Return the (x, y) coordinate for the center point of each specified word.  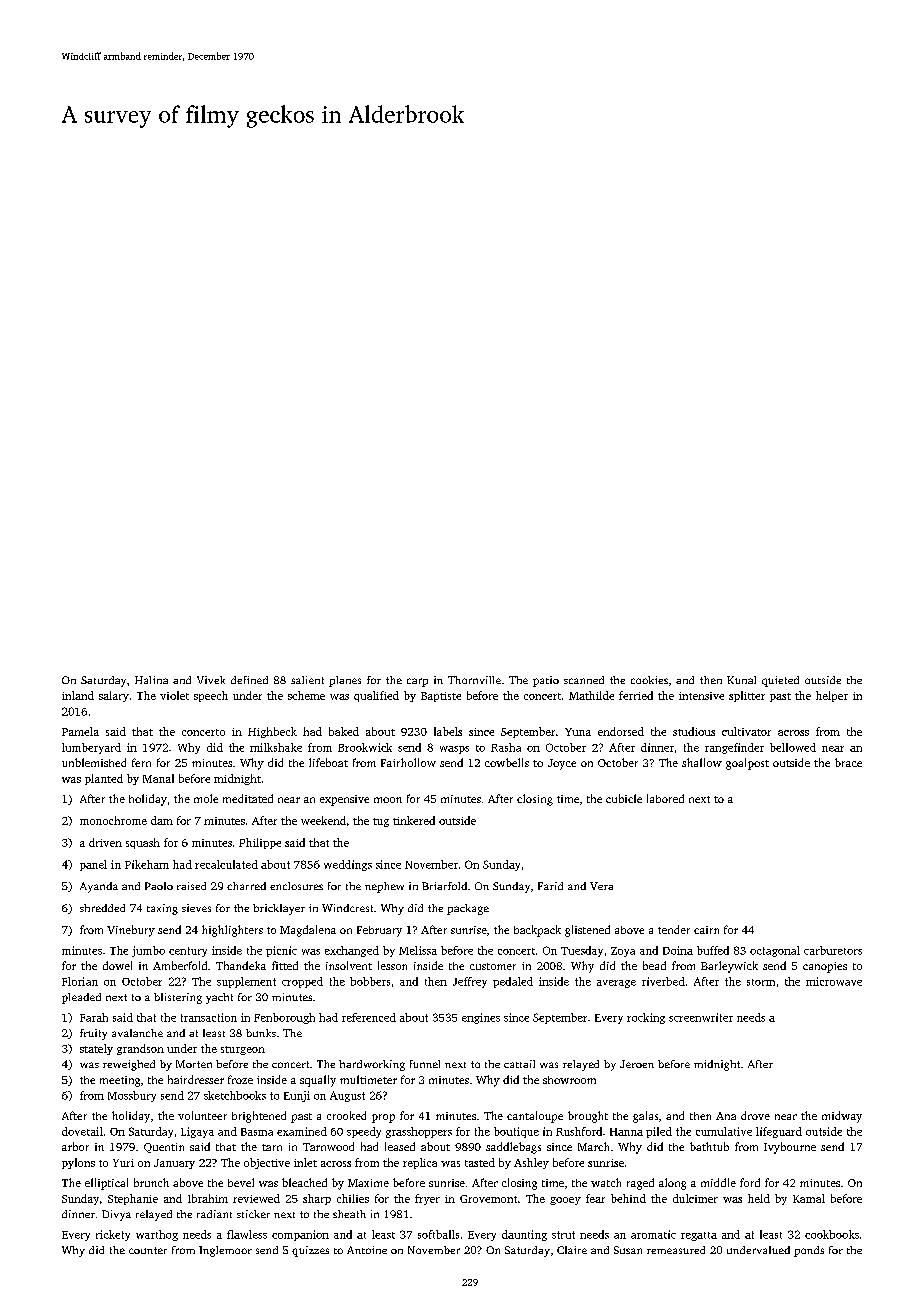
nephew (384, 887)
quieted (780, 681)
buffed (713, 950)
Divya (116, 1215)
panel (93, 865)
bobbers (370, 981)
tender (674, 929)
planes (345, 681)
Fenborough (284, 1018)
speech (211, 696)
